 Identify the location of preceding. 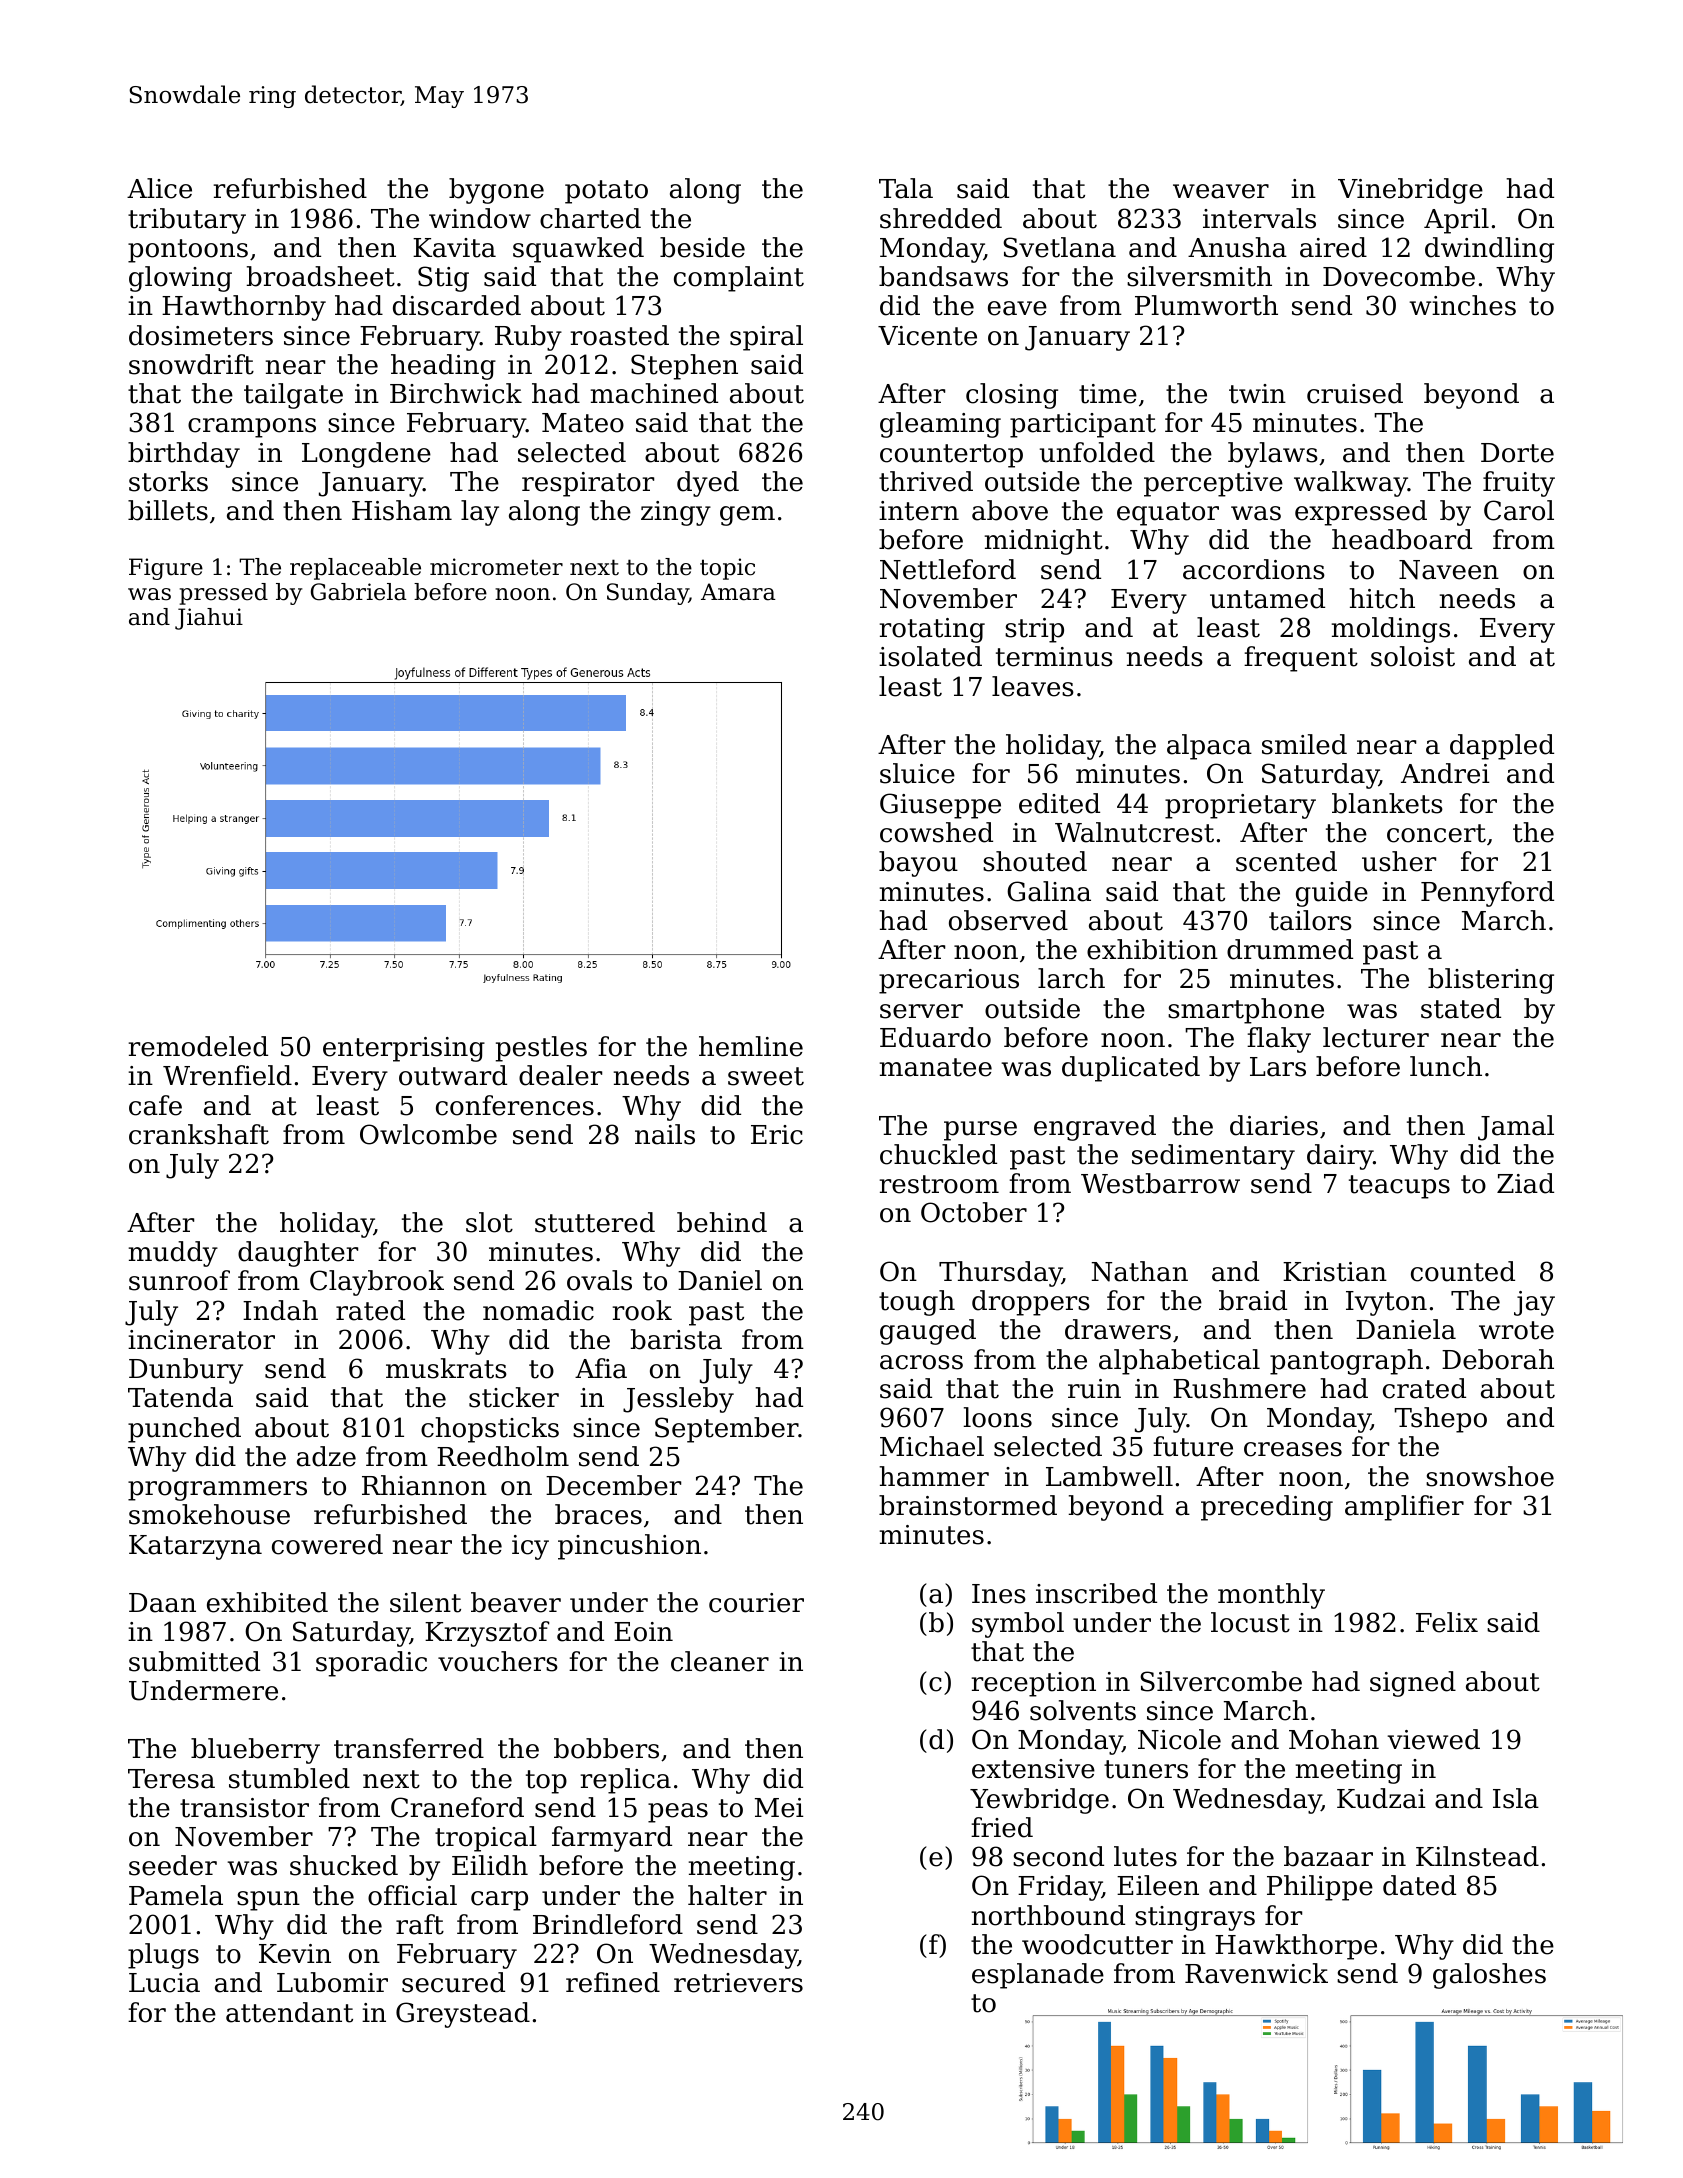
(1267, 1508).
